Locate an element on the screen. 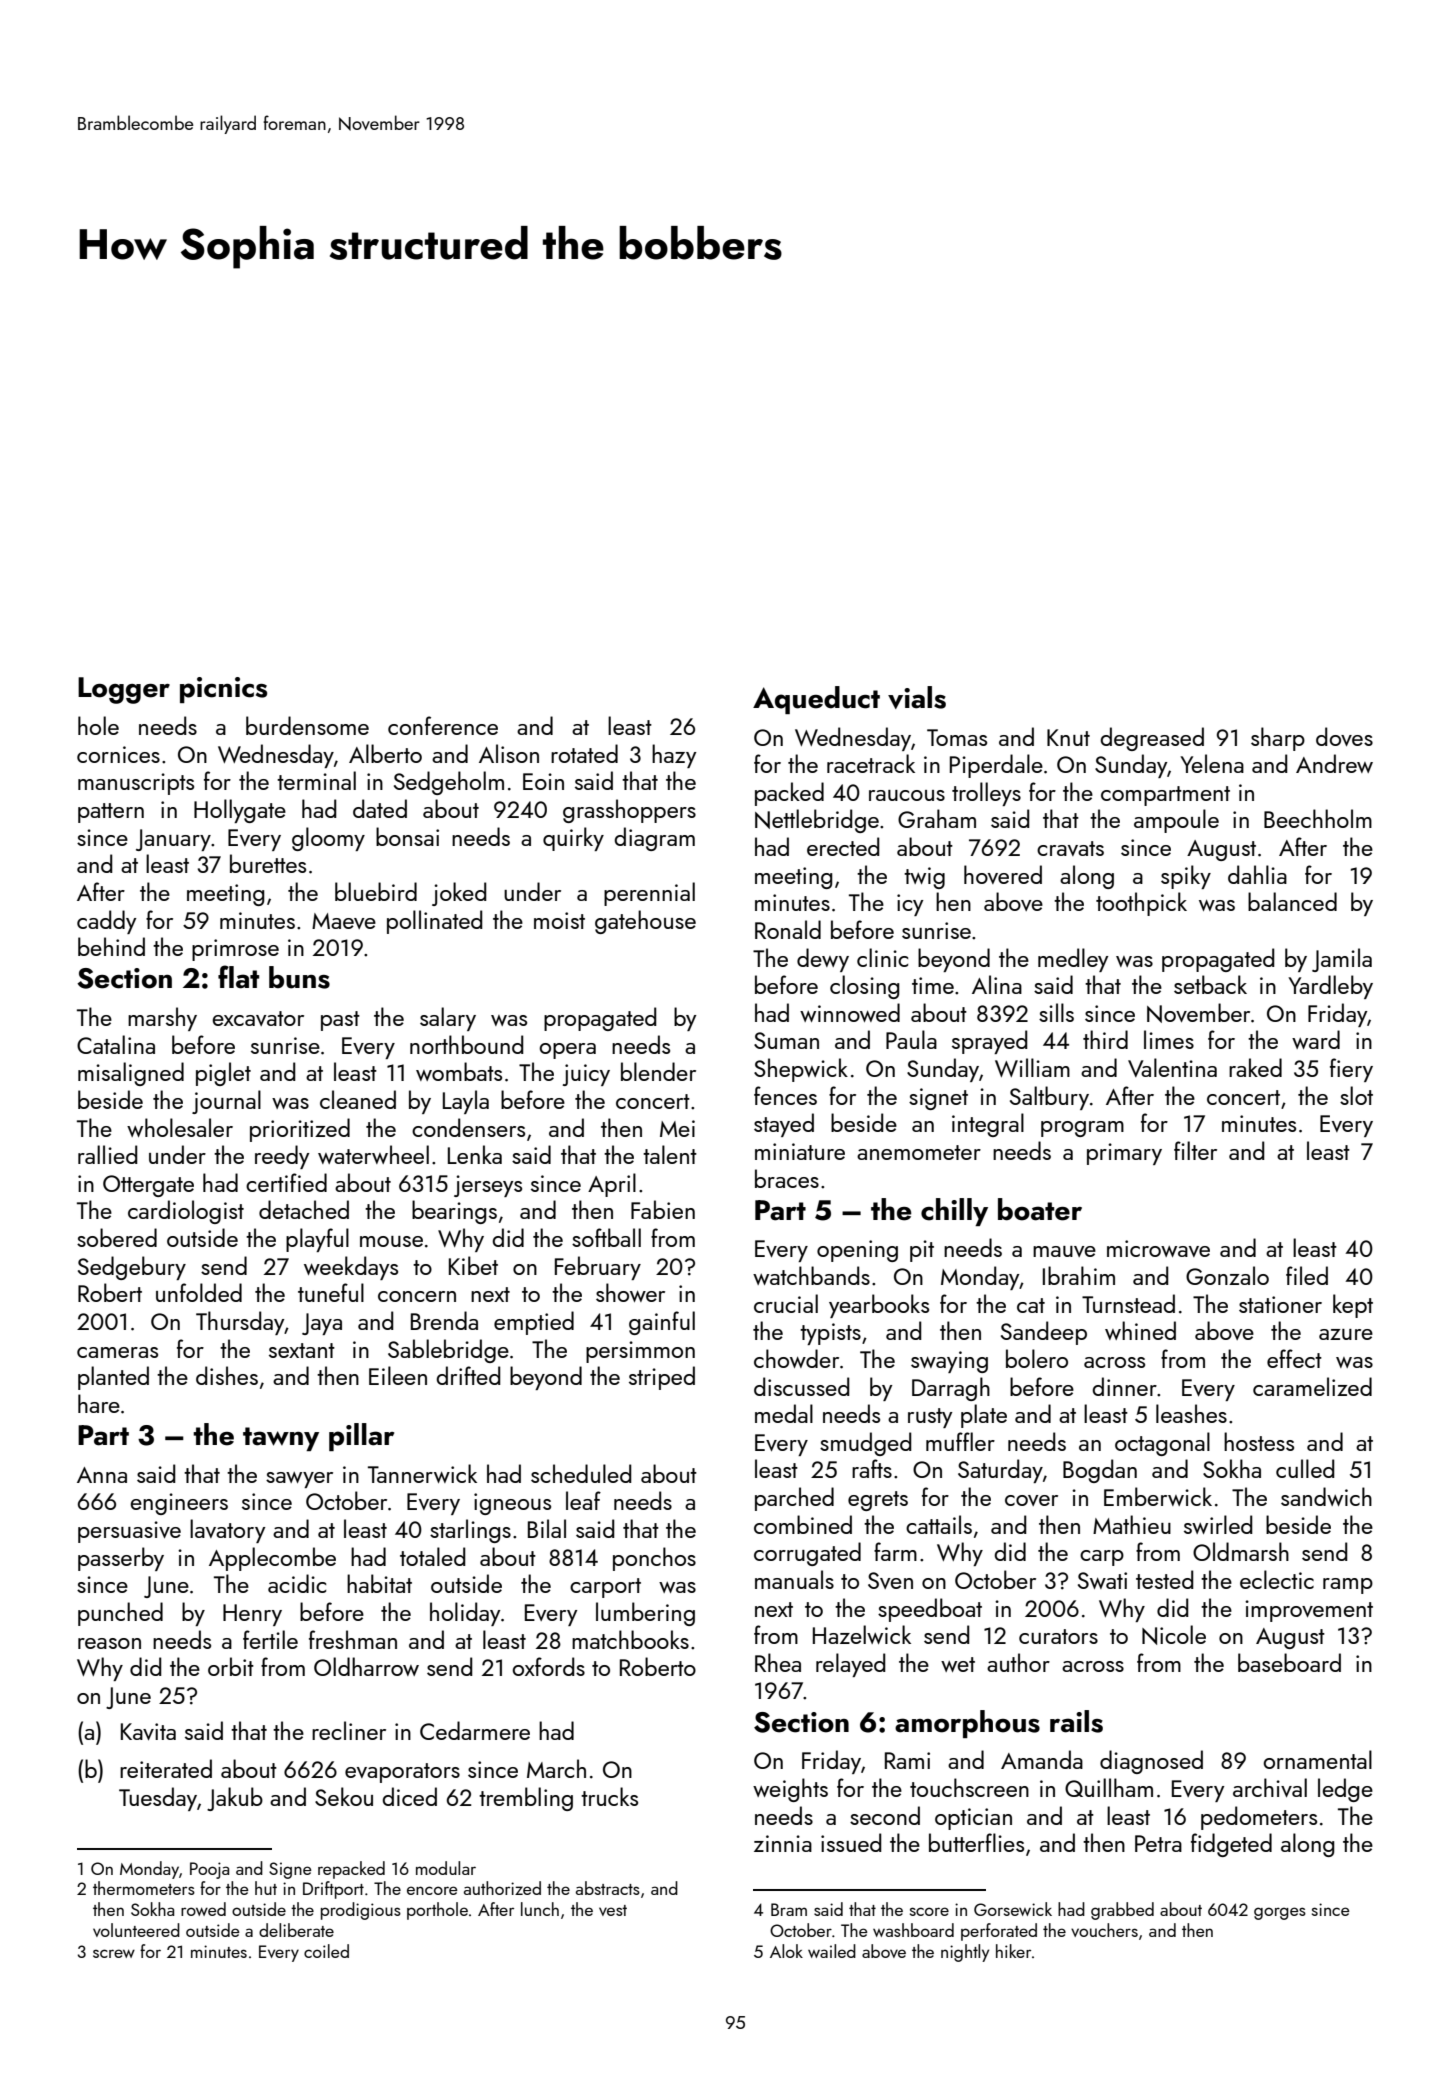 The width and height of the screenshot is (1450, 2100). orbit is located at coordinates (231, 1666).
